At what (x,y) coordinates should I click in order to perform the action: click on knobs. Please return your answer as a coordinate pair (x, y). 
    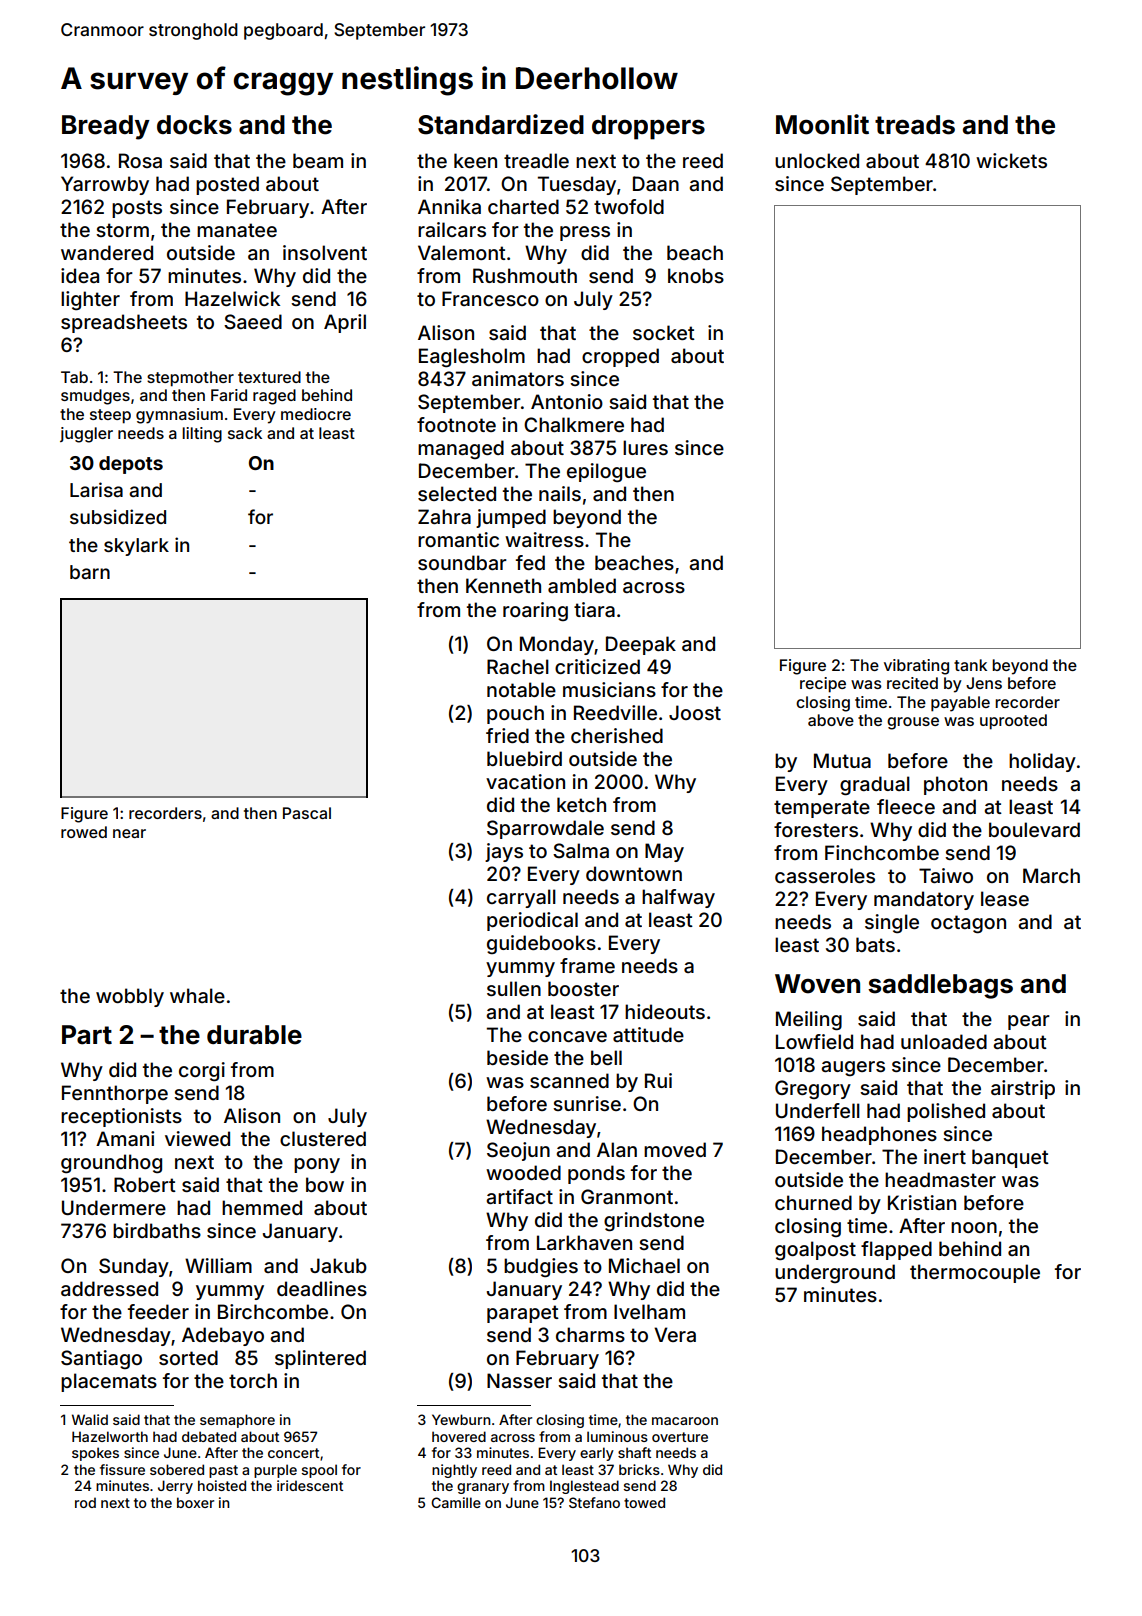
    Looking at the image, I should click on (696, 275).
